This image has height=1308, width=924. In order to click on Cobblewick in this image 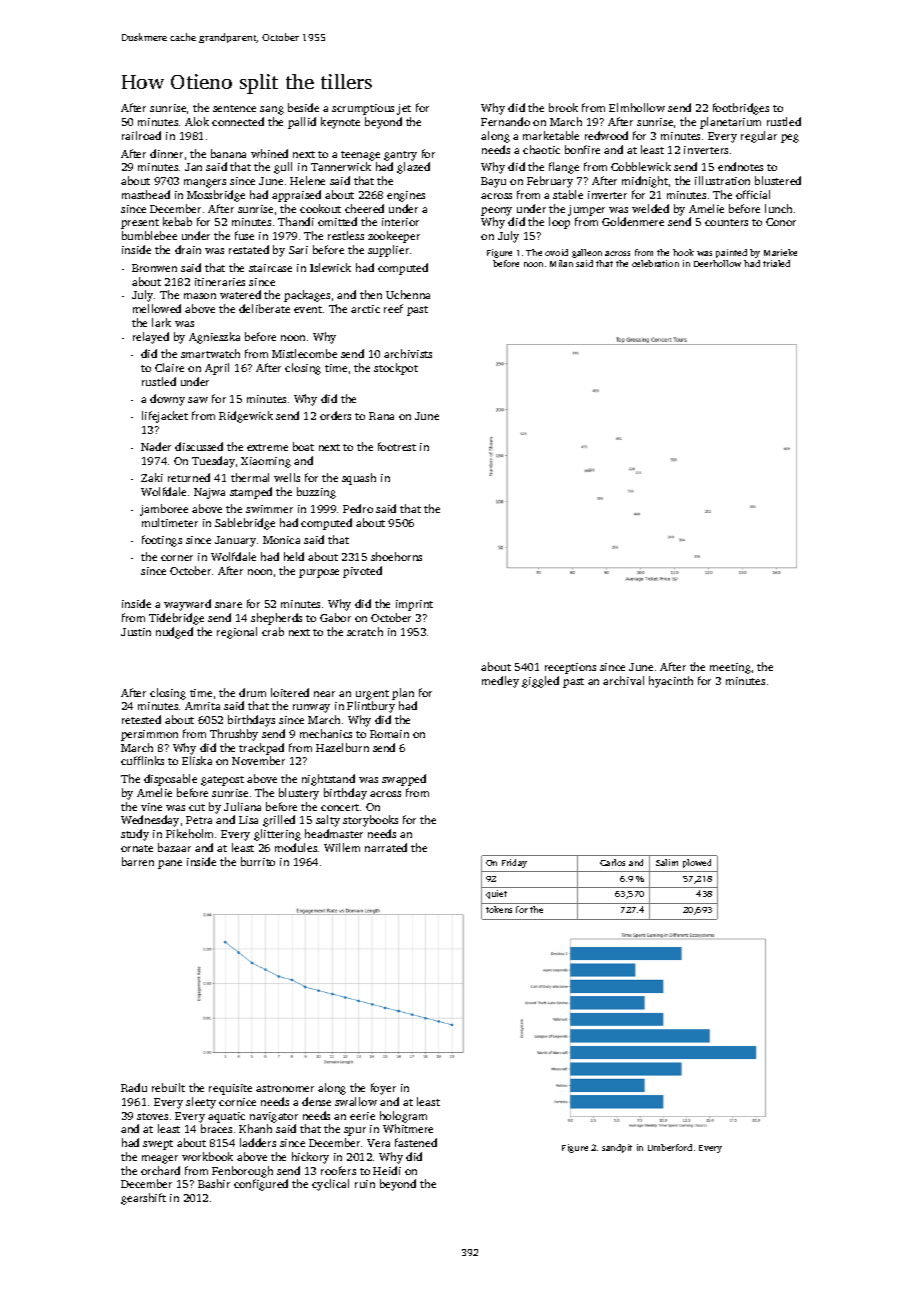, I will do `click(641, 166)`.
